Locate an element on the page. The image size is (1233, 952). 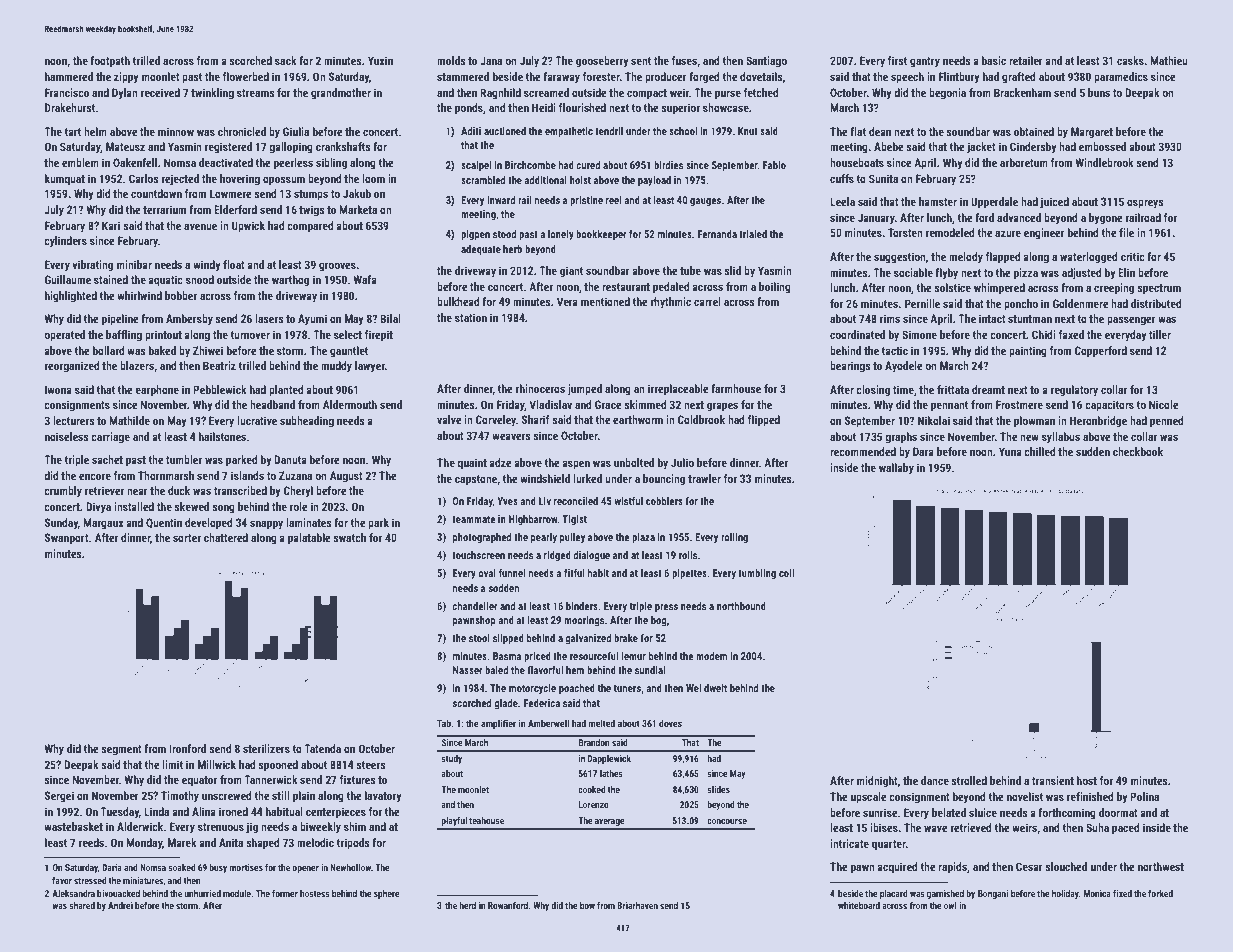
binders is located at coordinates (582, 606).
